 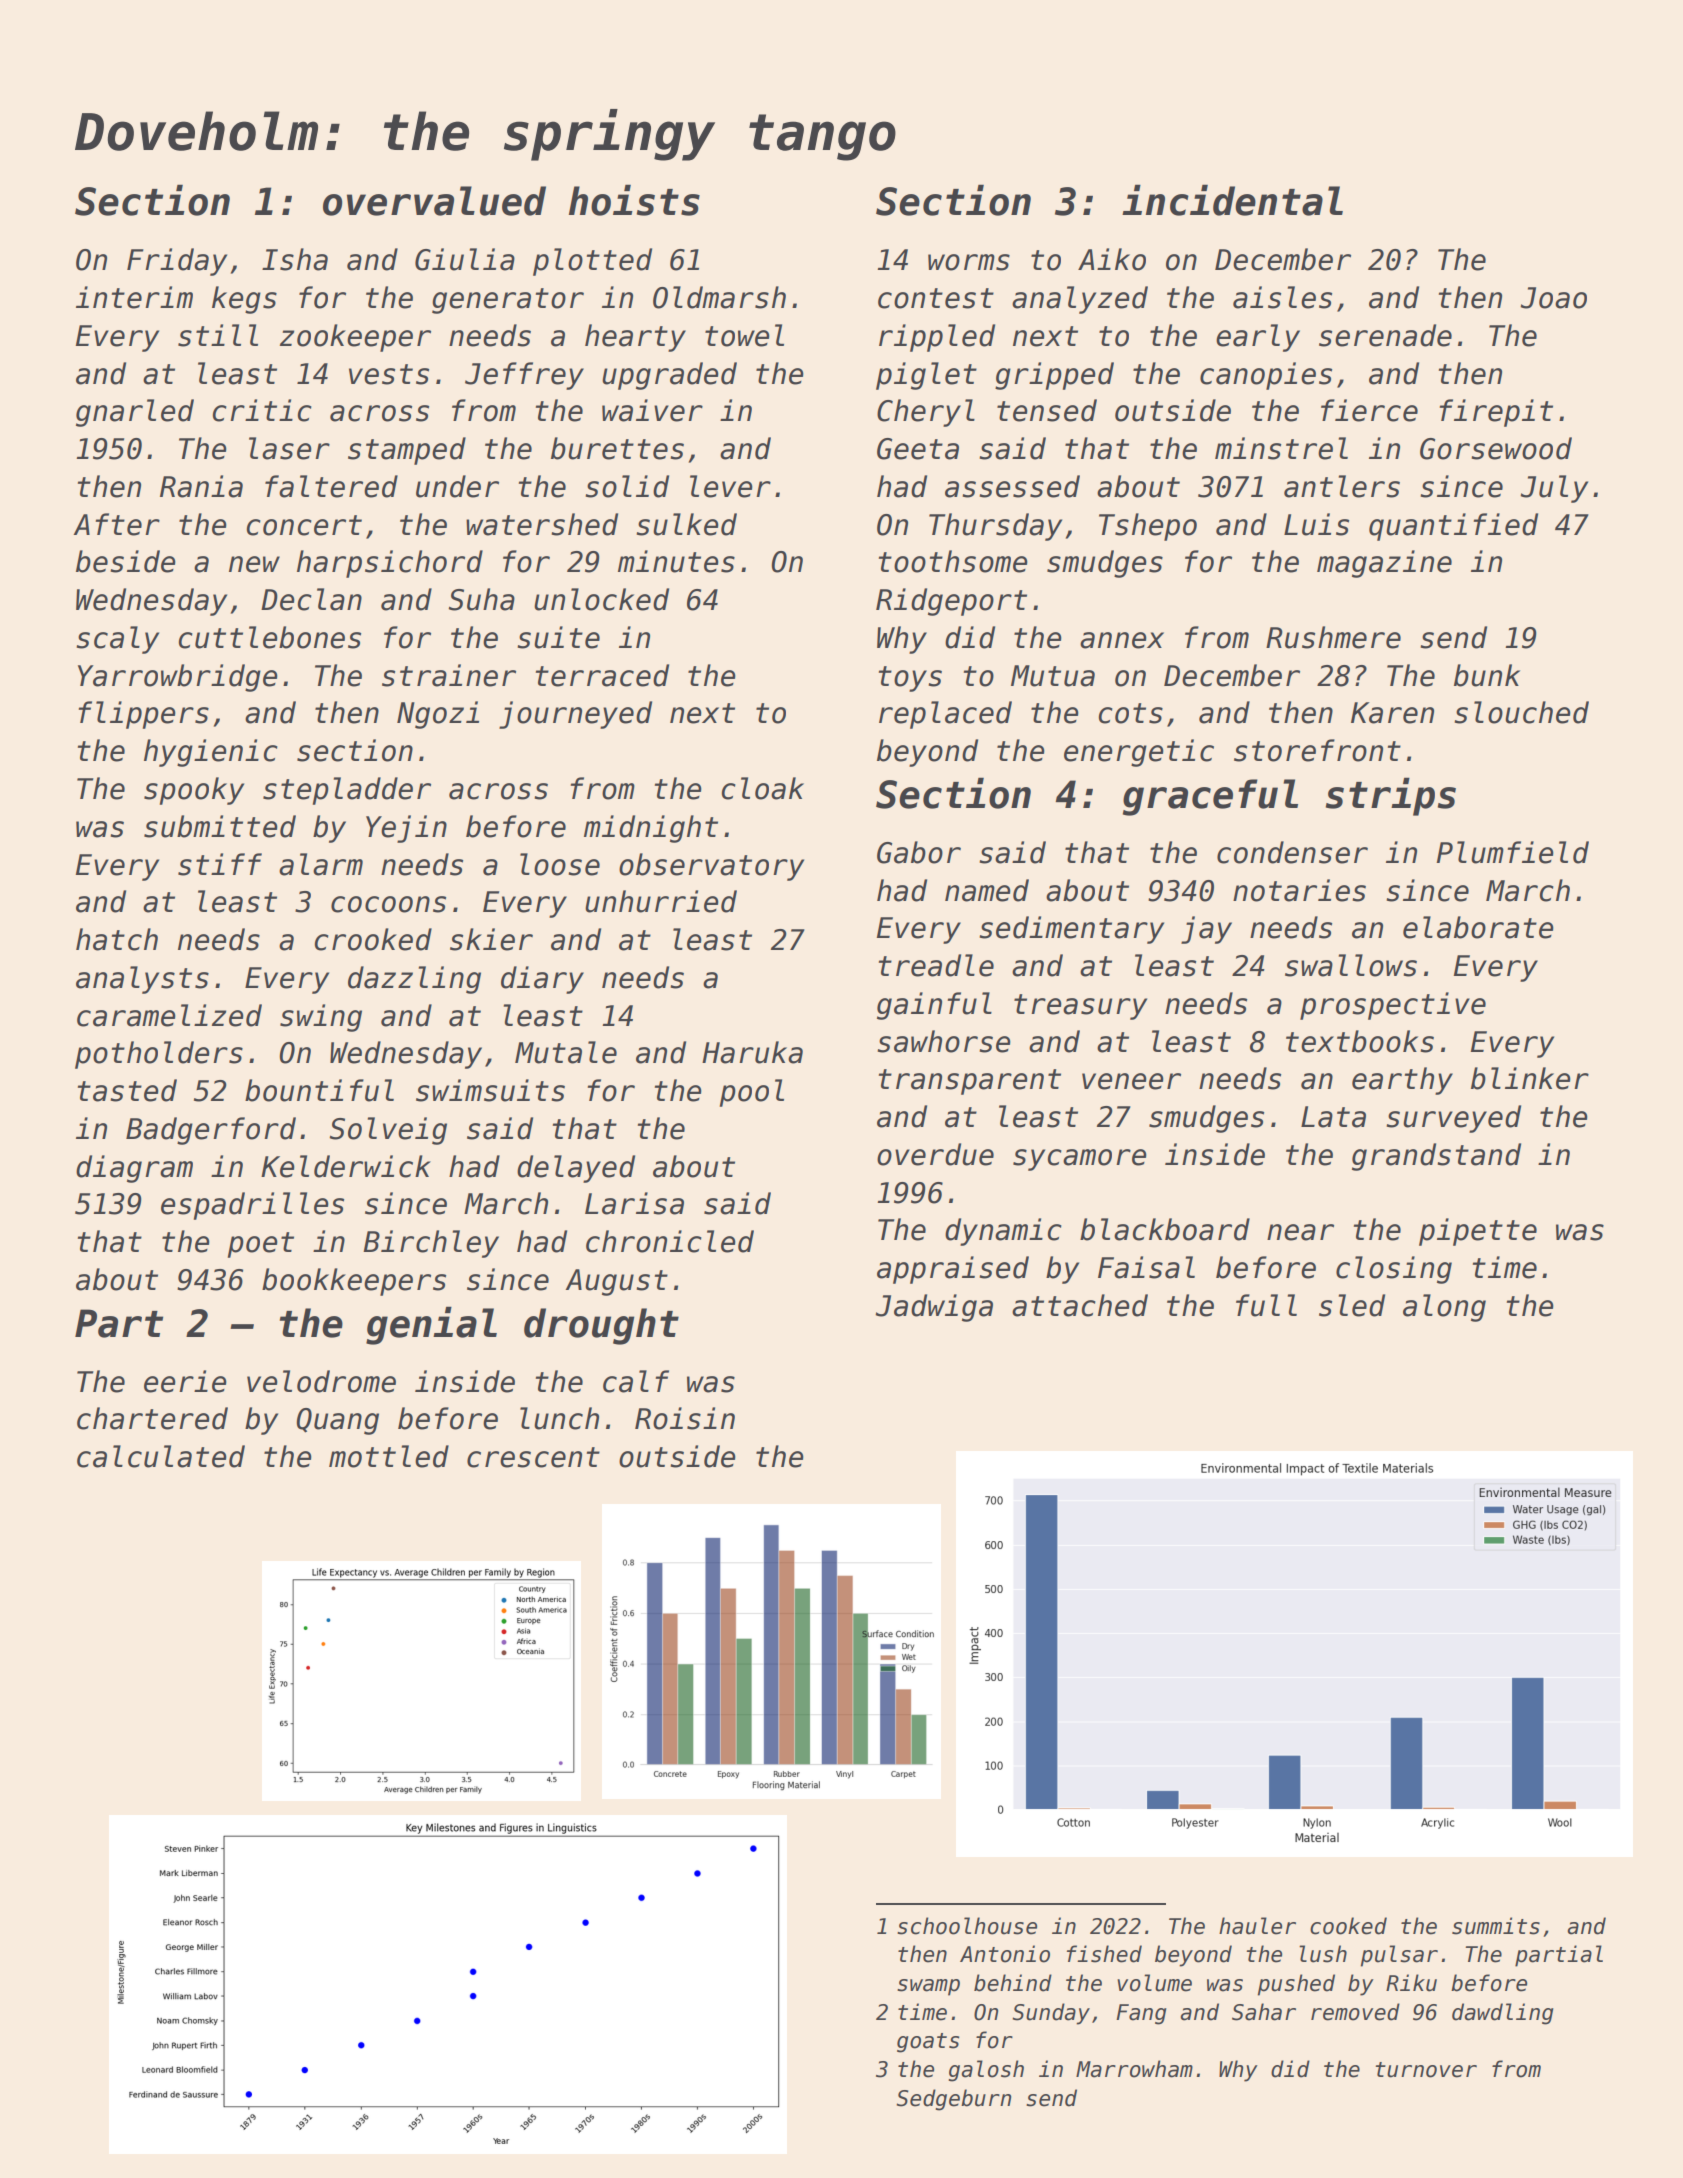 I want to click on Yejin, so click(x=406, y=829).
